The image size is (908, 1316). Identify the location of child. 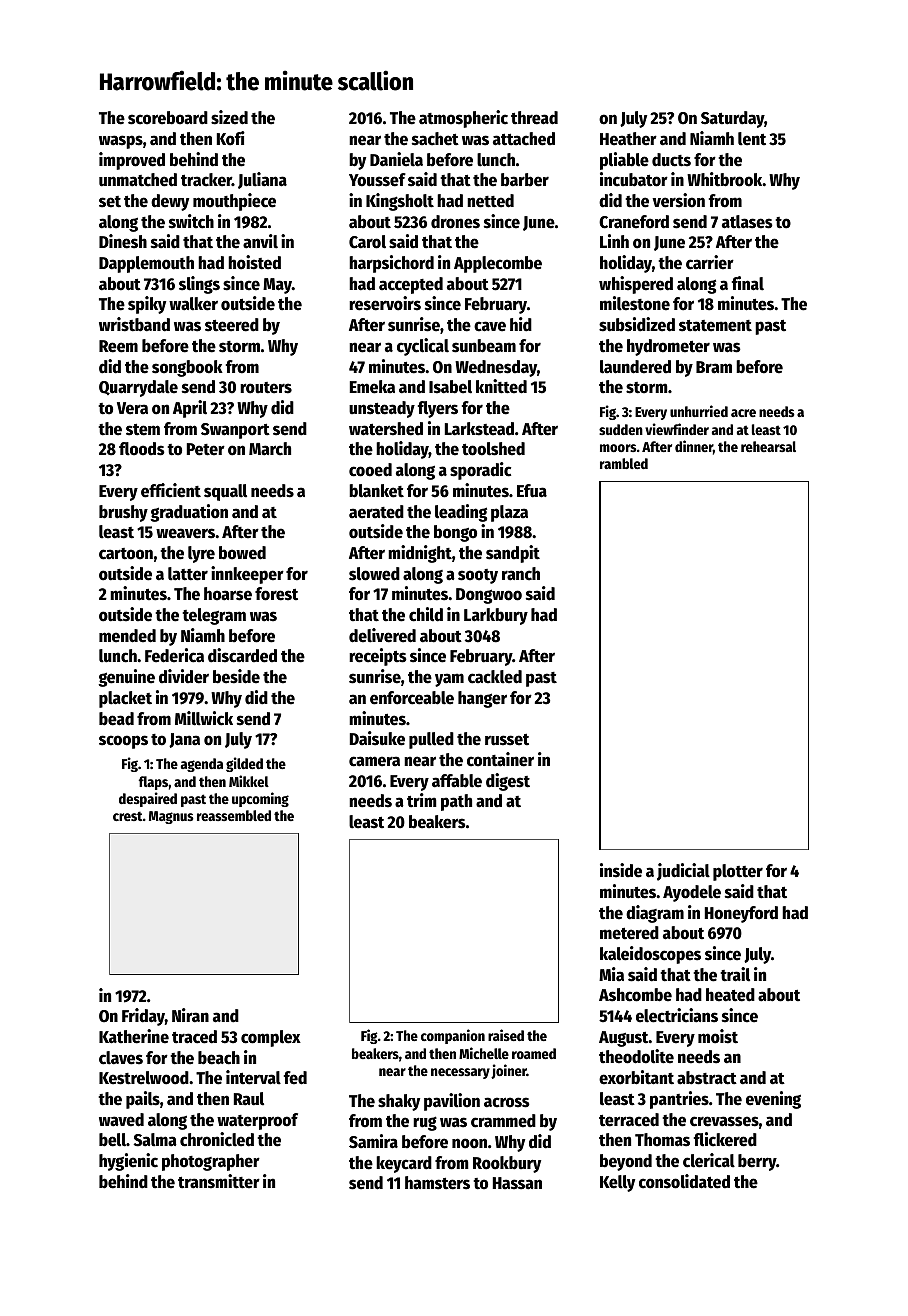
(426, 614).
